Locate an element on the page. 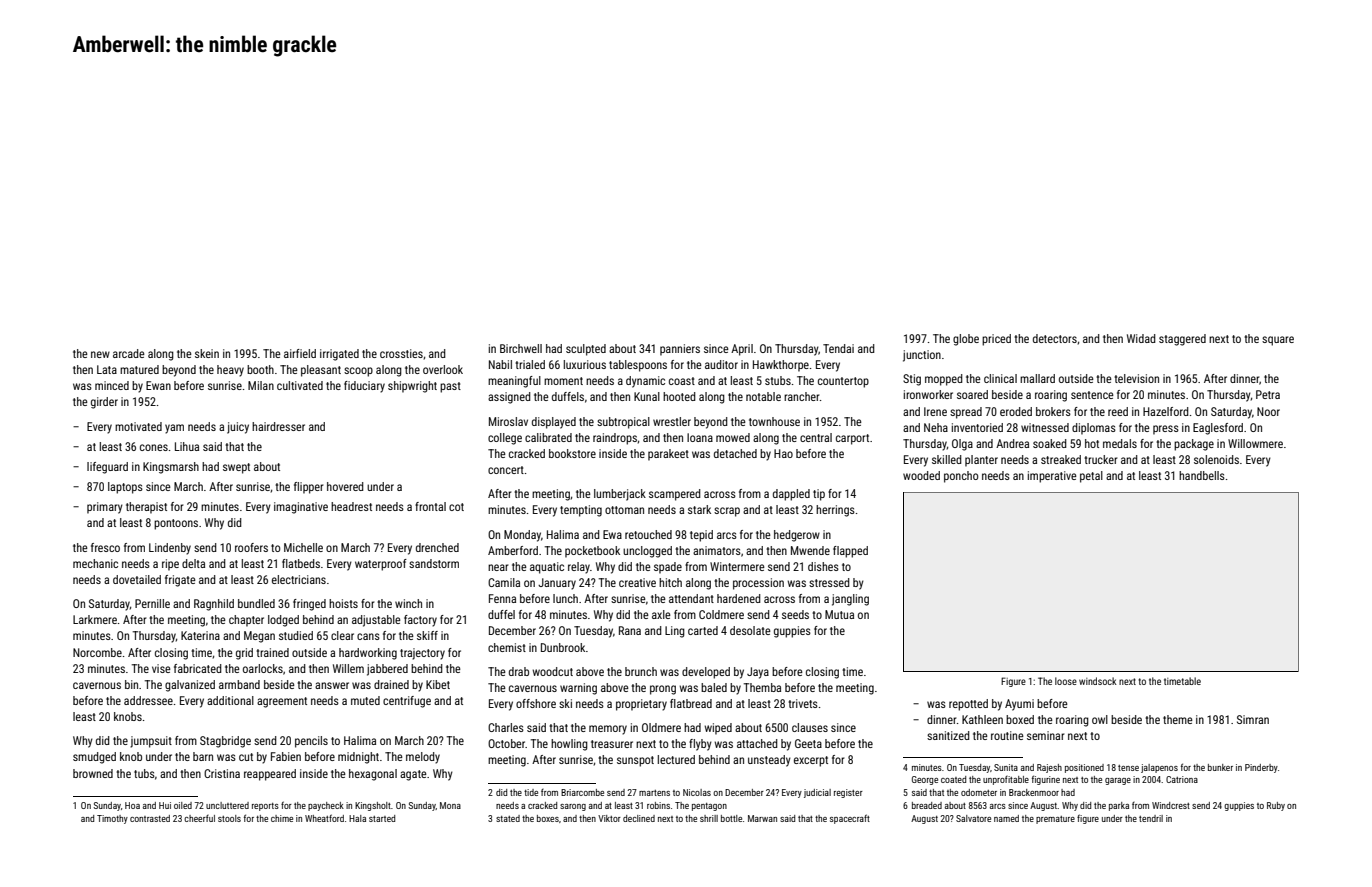 The image size is (1372, 887). odometer is located at coordinates (979, 792).
